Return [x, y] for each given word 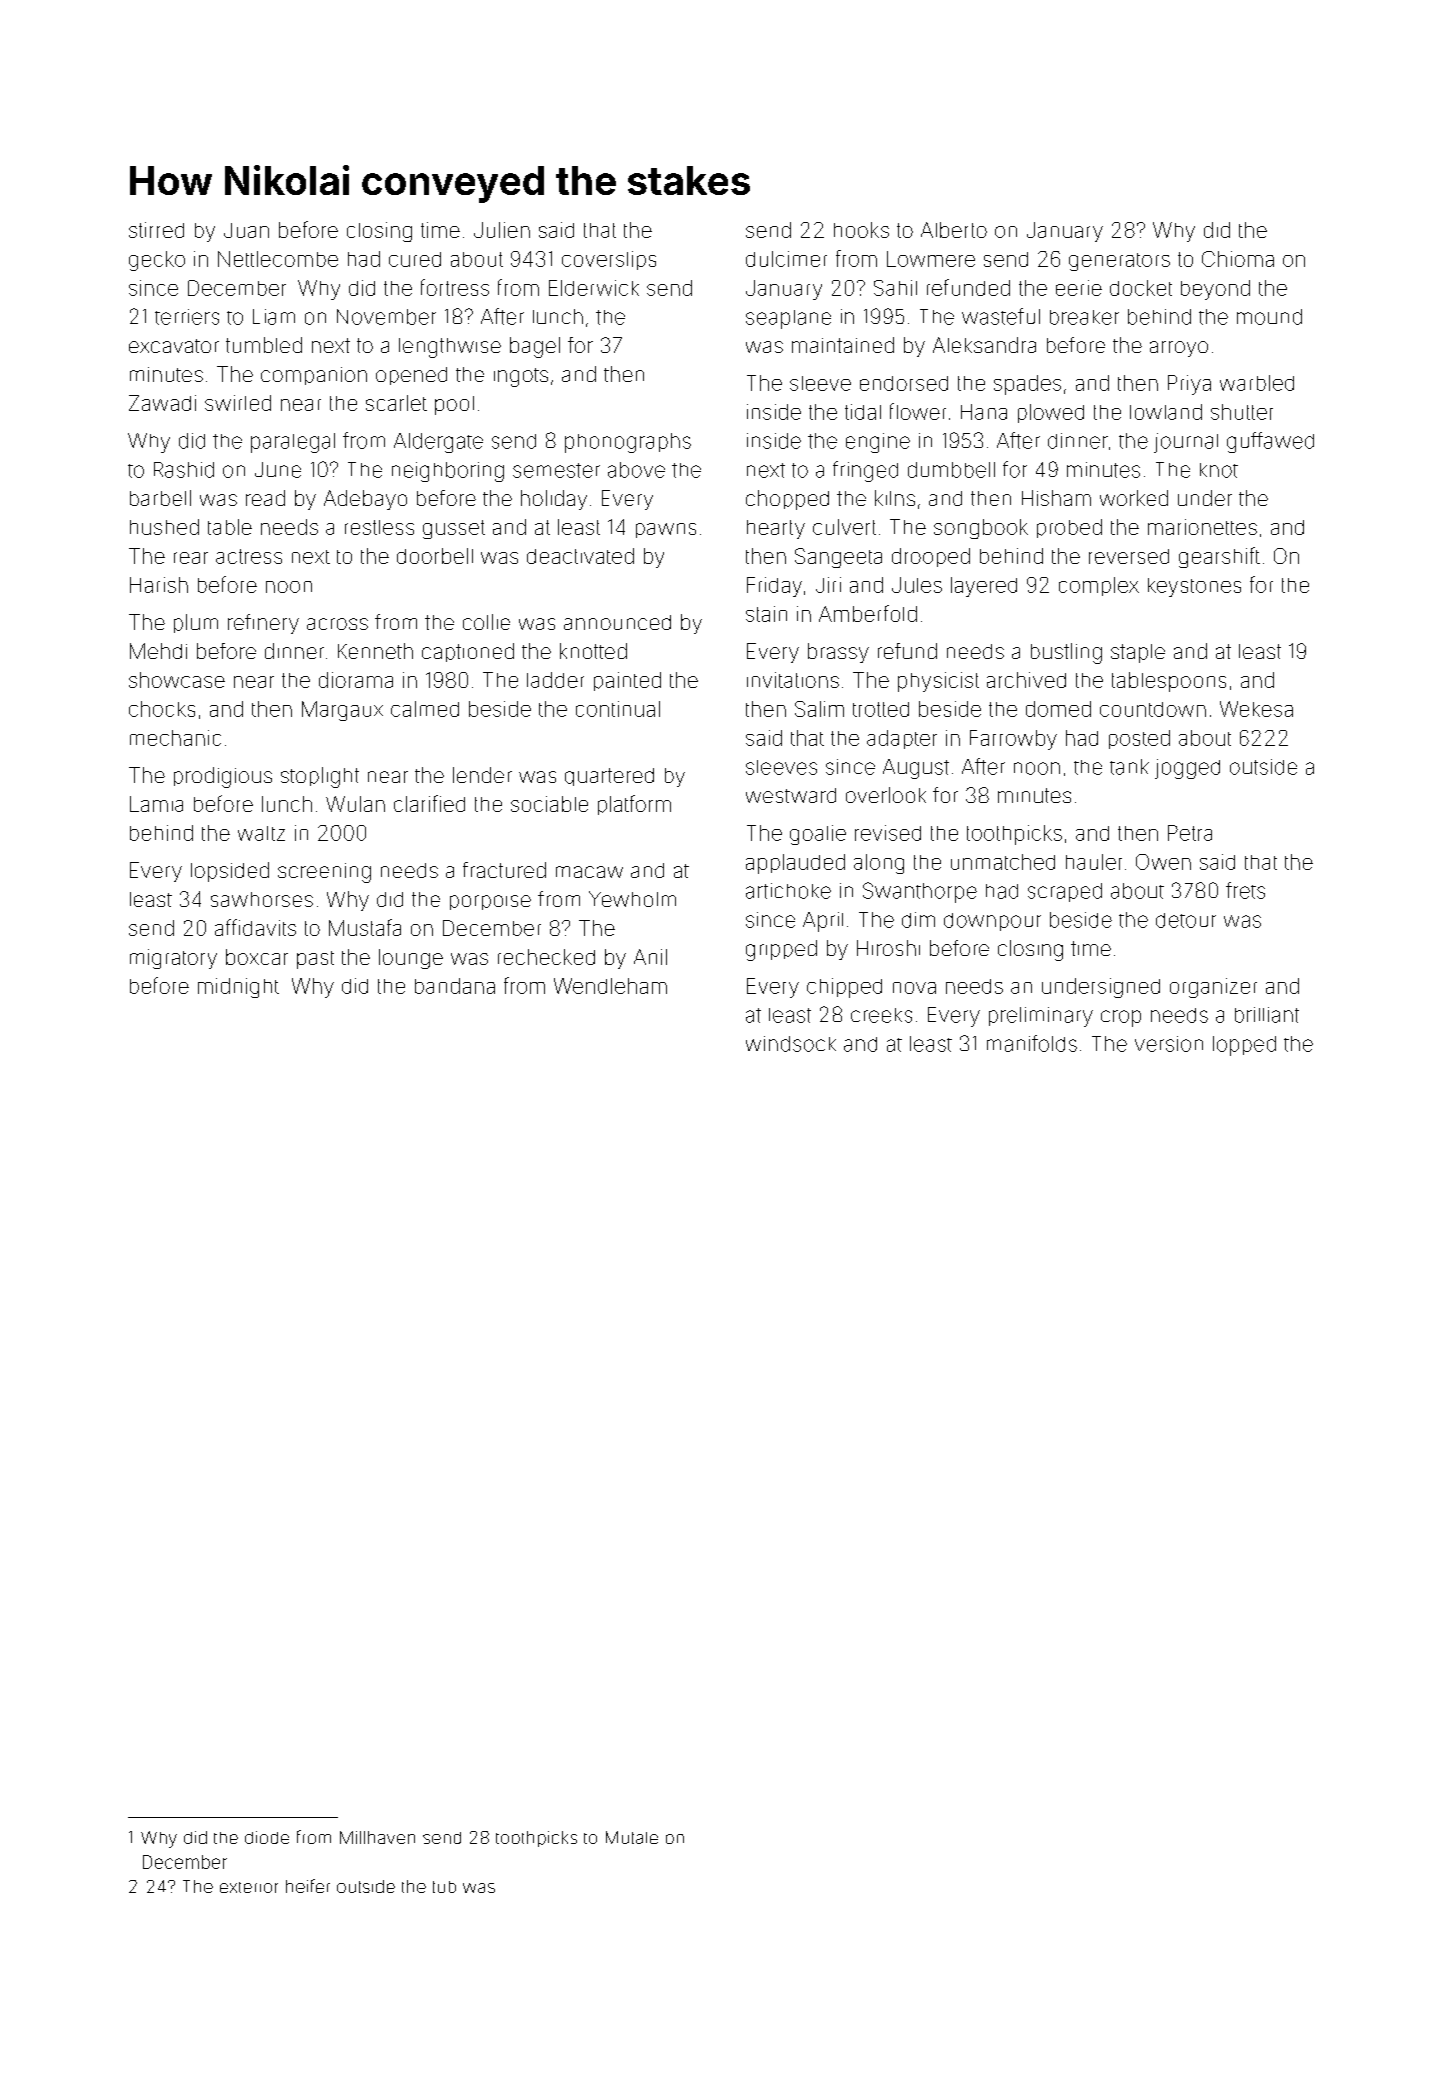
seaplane [788, 319]
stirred [156, 230]
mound [1269, 317]
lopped [1244, 1046]
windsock [791, 1044]
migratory [173, 959]
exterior [249, 1887]
